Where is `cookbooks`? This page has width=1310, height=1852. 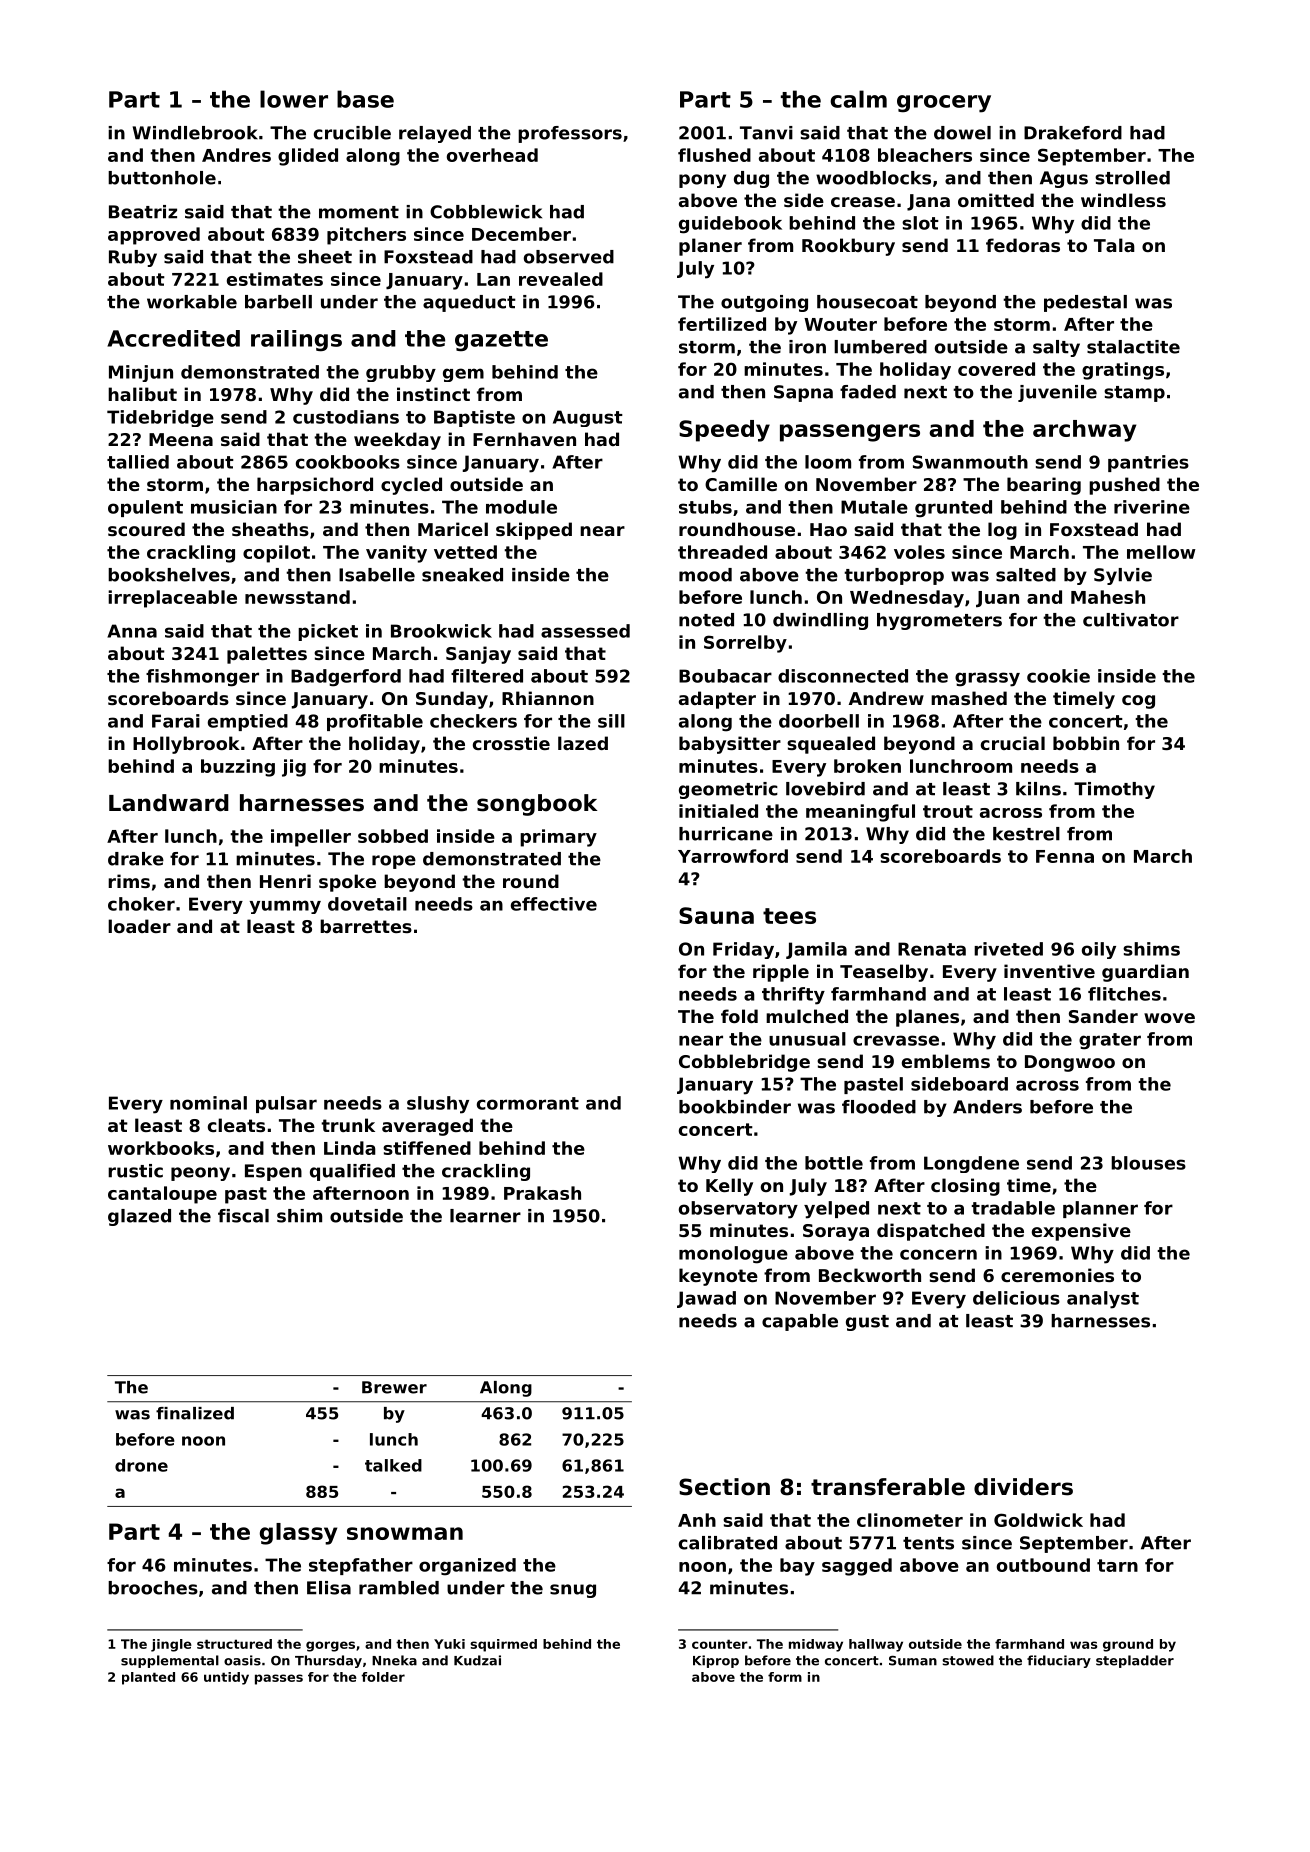 cookbooks is located at coordinates (348, 462).
